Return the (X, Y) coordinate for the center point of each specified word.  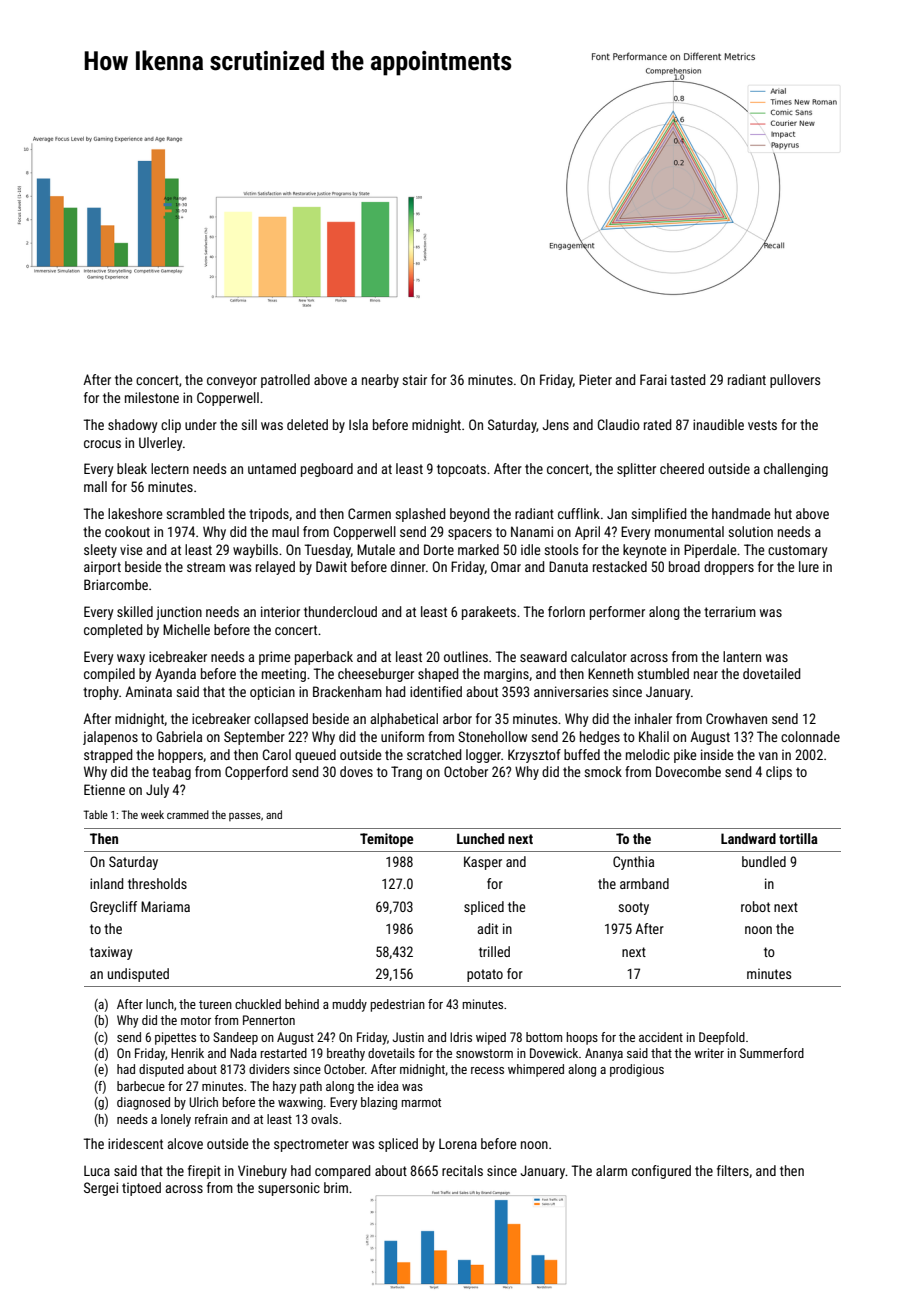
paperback (324, 658)
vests (762, 425)
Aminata (148, 691)
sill (249, 424)
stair (414, 379)
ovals (324, 1119)
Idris (461, 1037)
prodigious (637, 1070)
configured (661, 1172)
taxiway (111, 953)
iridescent (135, 1143)
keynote (644, 551)
